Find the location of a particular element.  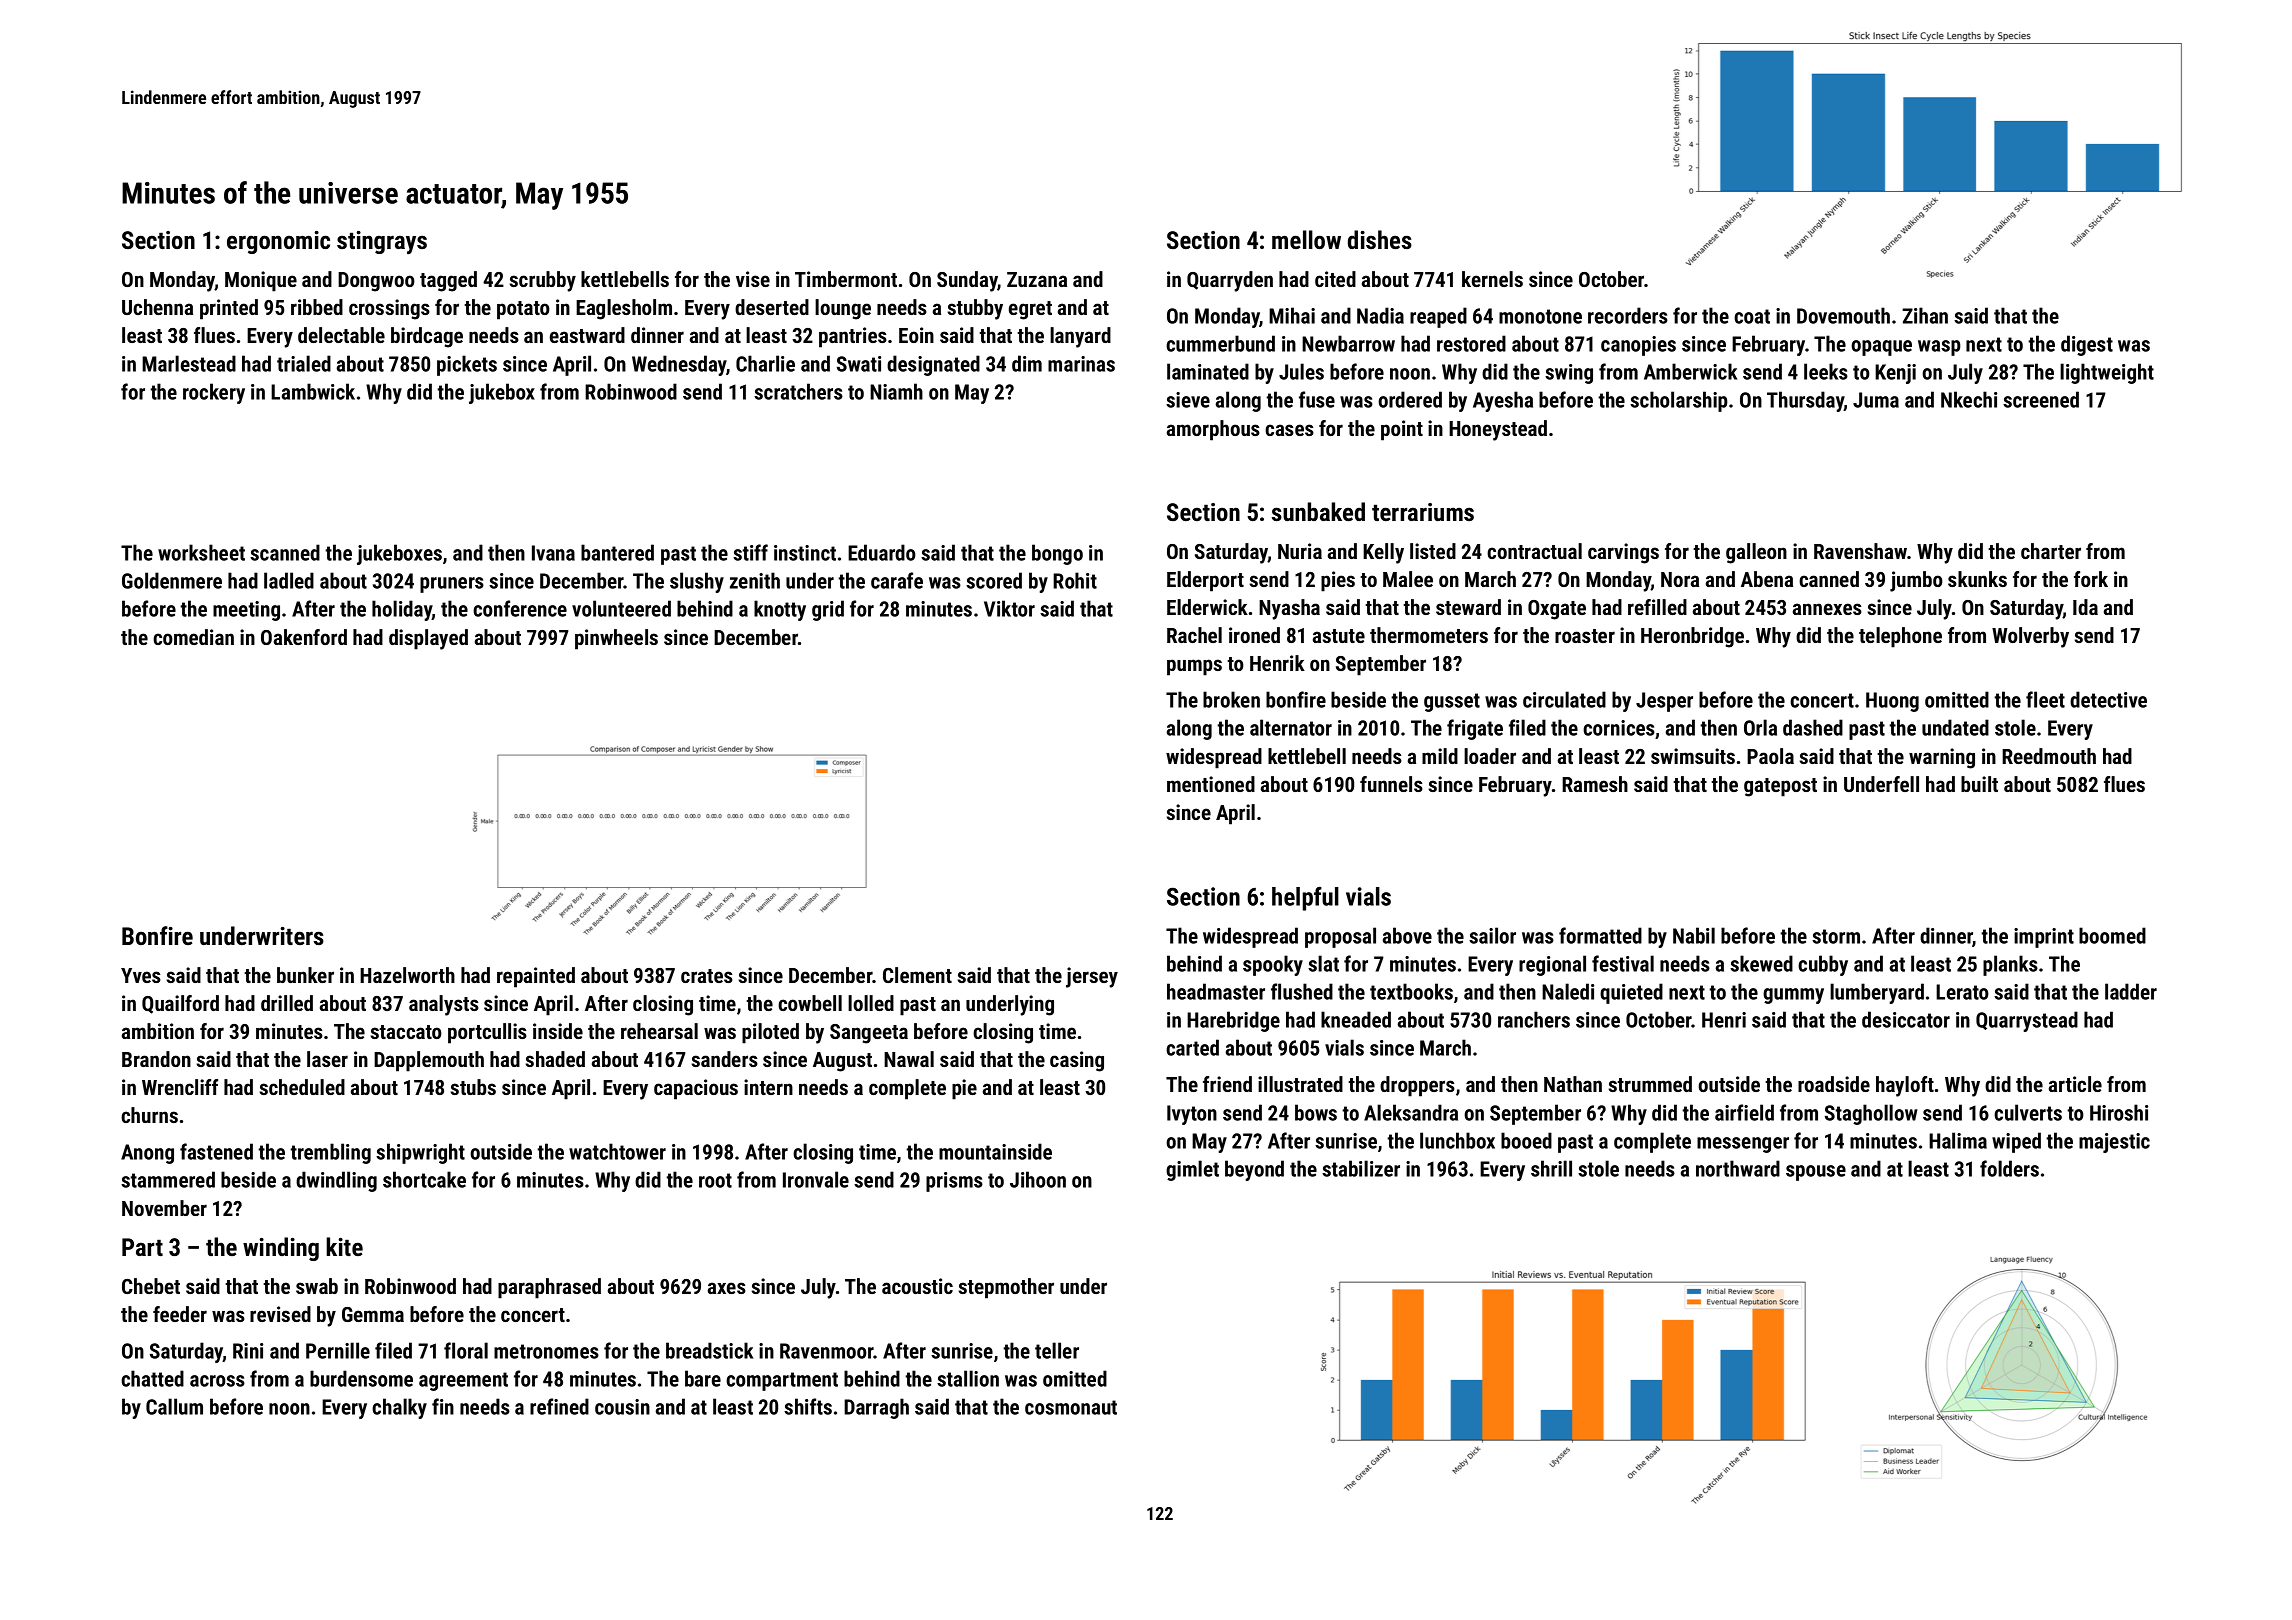

mellow is located at coordinates (1306, 239).
